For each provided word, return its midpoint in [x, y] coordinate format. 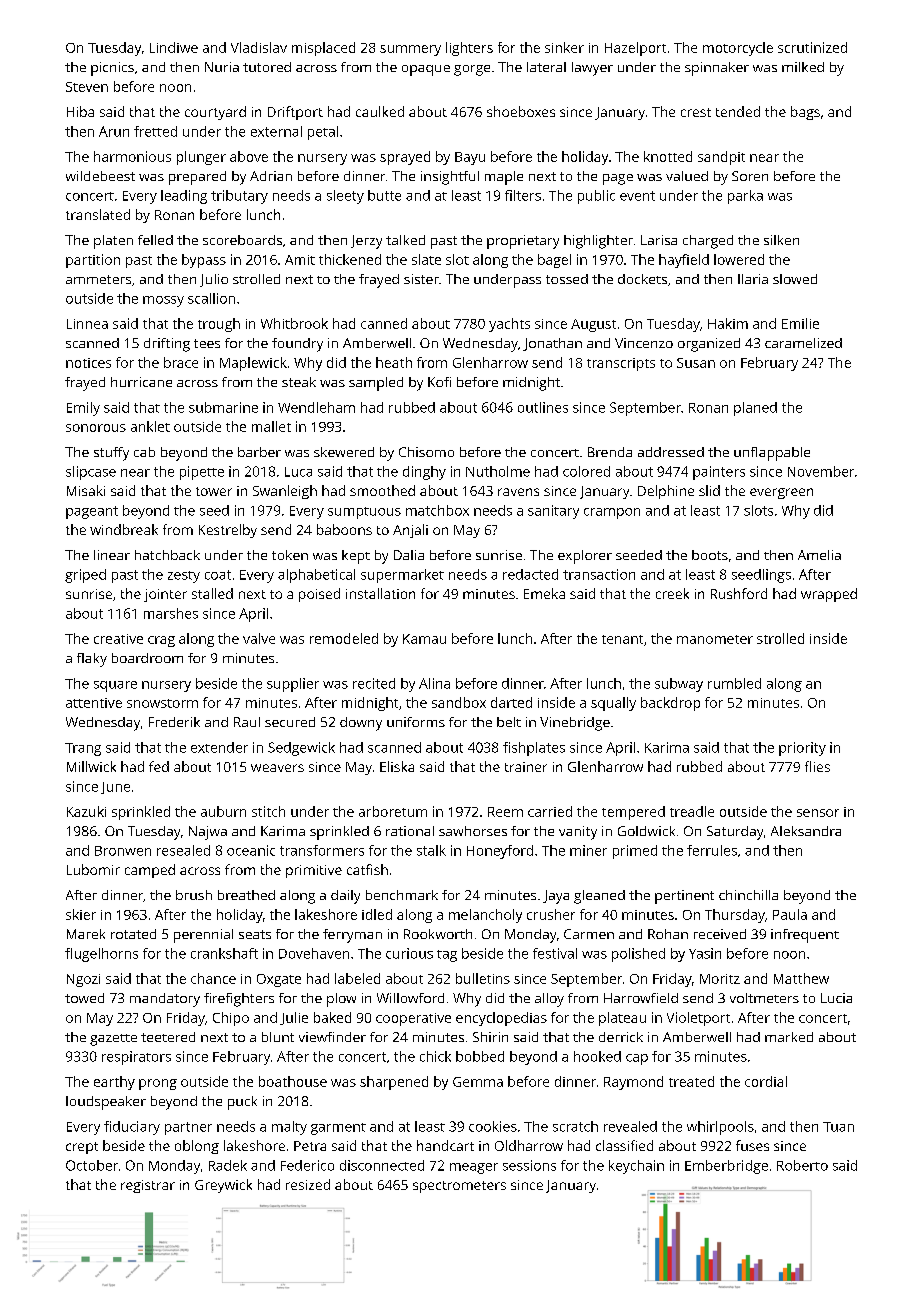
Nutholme [498, 471]
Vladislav [259, 47]
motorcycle [738, 49]
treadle [692, 811]
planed [755, 409]
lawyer [592, 69]
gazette [113, 1040]
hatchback [167, 555]
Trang [83, 749]
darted [511, 702]
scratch [575, 1126]
